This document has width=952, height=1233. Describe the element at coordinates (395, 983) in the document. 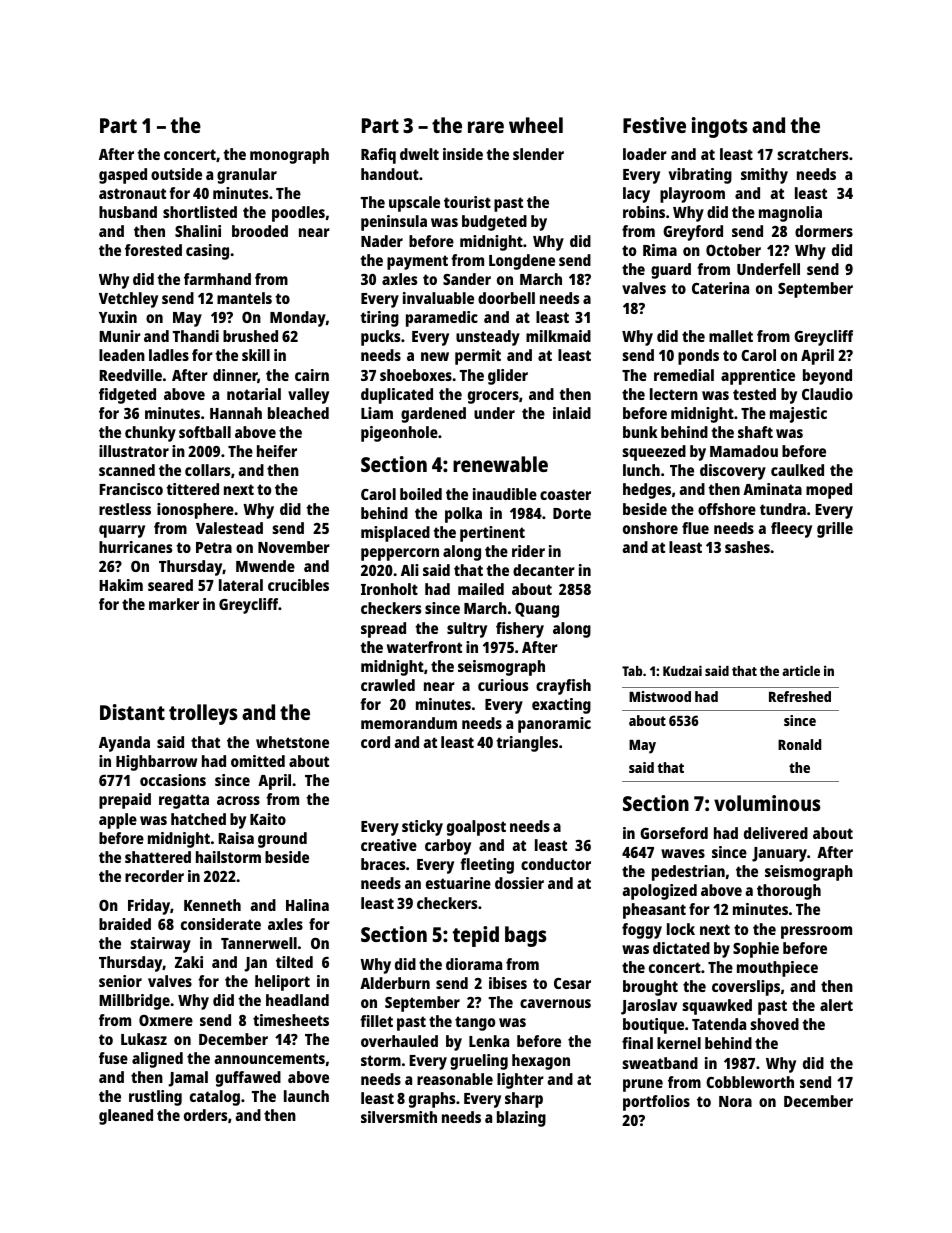

I see `Alderburn` at that location.
